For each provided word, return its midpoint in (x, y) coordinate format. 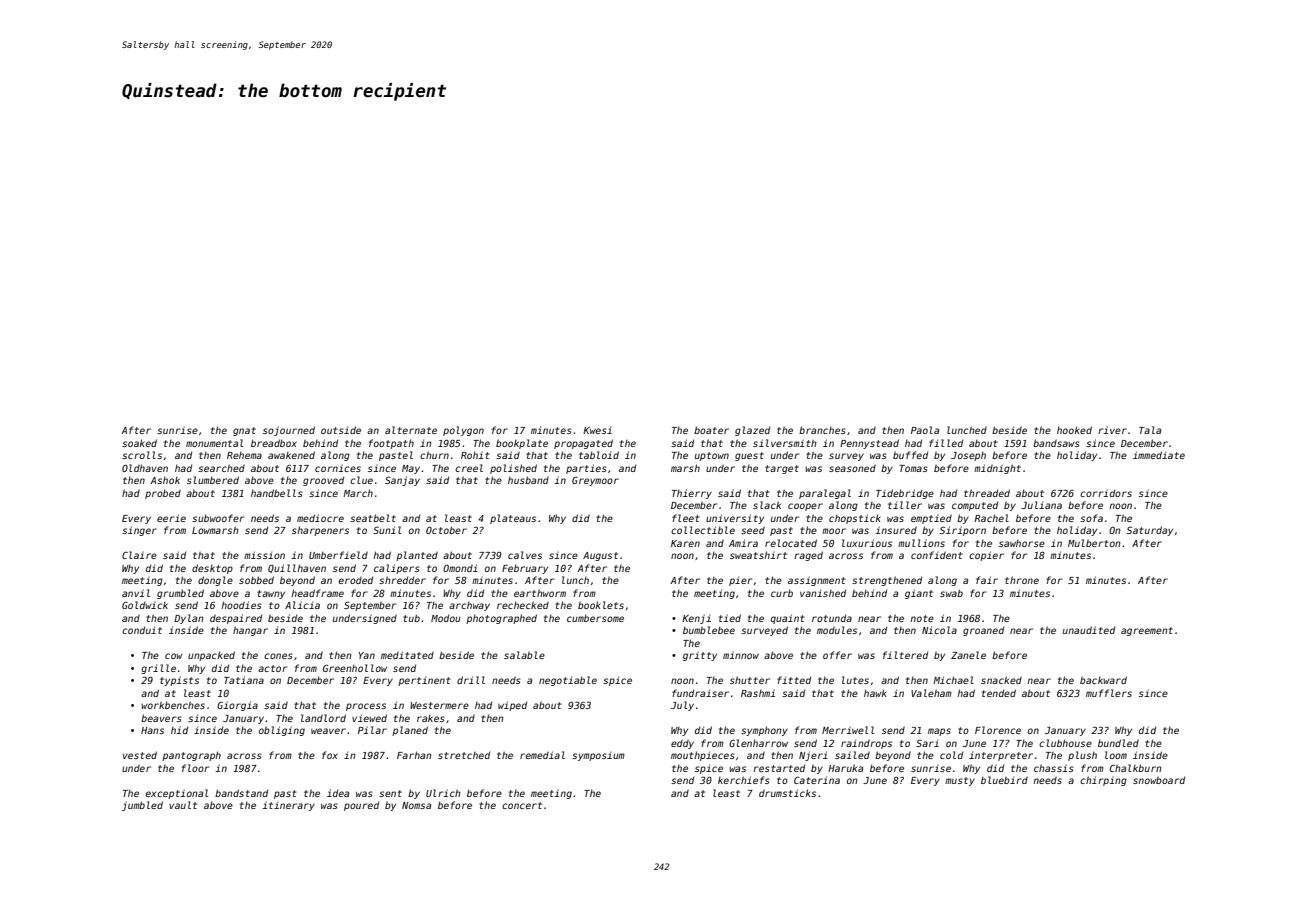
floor (195, 768)
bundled (1118, 743)
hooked (1074, 430)
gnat (244, 431)
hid (179, 730)
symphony (764, 731)
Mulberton (1094, 543)
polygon (463, 431)
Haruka (845, 768)
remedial (542, 755)
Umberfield (338, 555)
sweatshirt (758, 555)
